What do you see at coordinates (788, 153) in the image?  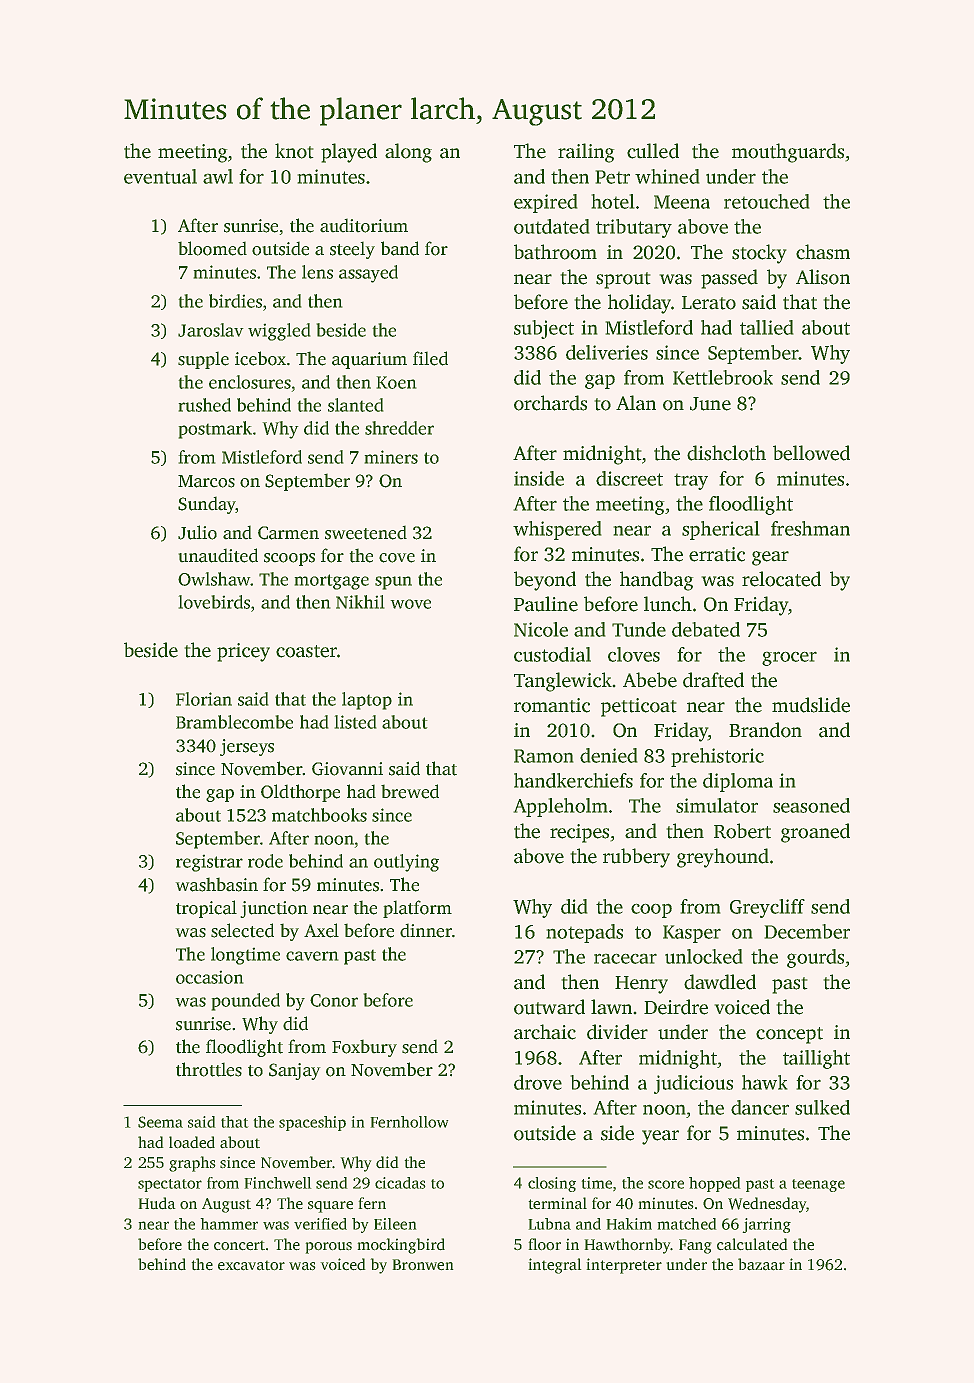 I see `mouthguards` at bounding box center [788, 153].
